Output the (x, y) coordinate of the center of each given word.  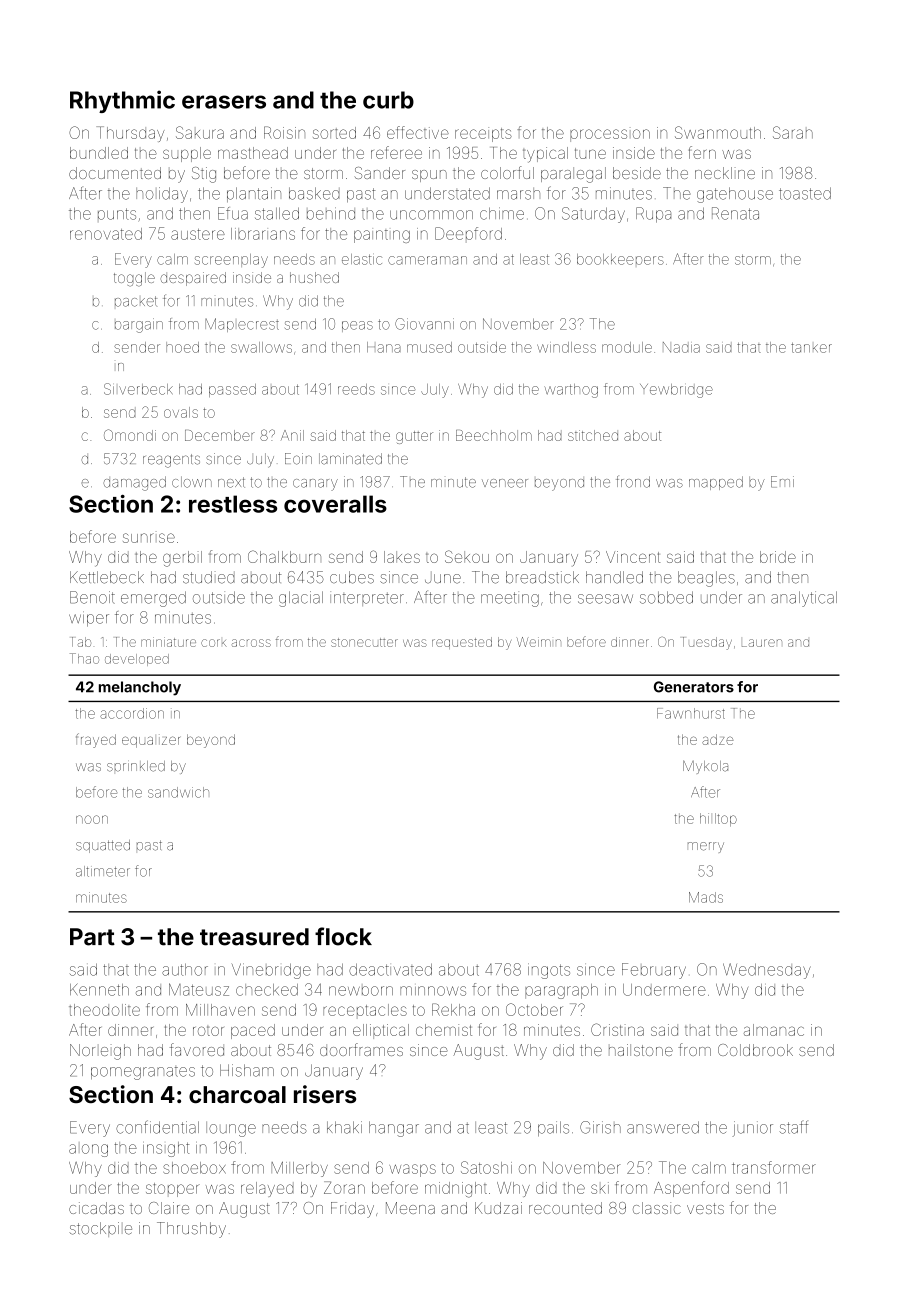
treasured (254, 937)
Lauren (762, 643)
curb (388, 100)
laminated (350, 459)
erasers (224, 102)
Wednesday (767, 971)
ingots (549, 971)
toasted (805, 193)
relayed (267, 1189)
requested (462, 643)
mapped (716, 483)
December (220, 435)
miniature (168, 642)
